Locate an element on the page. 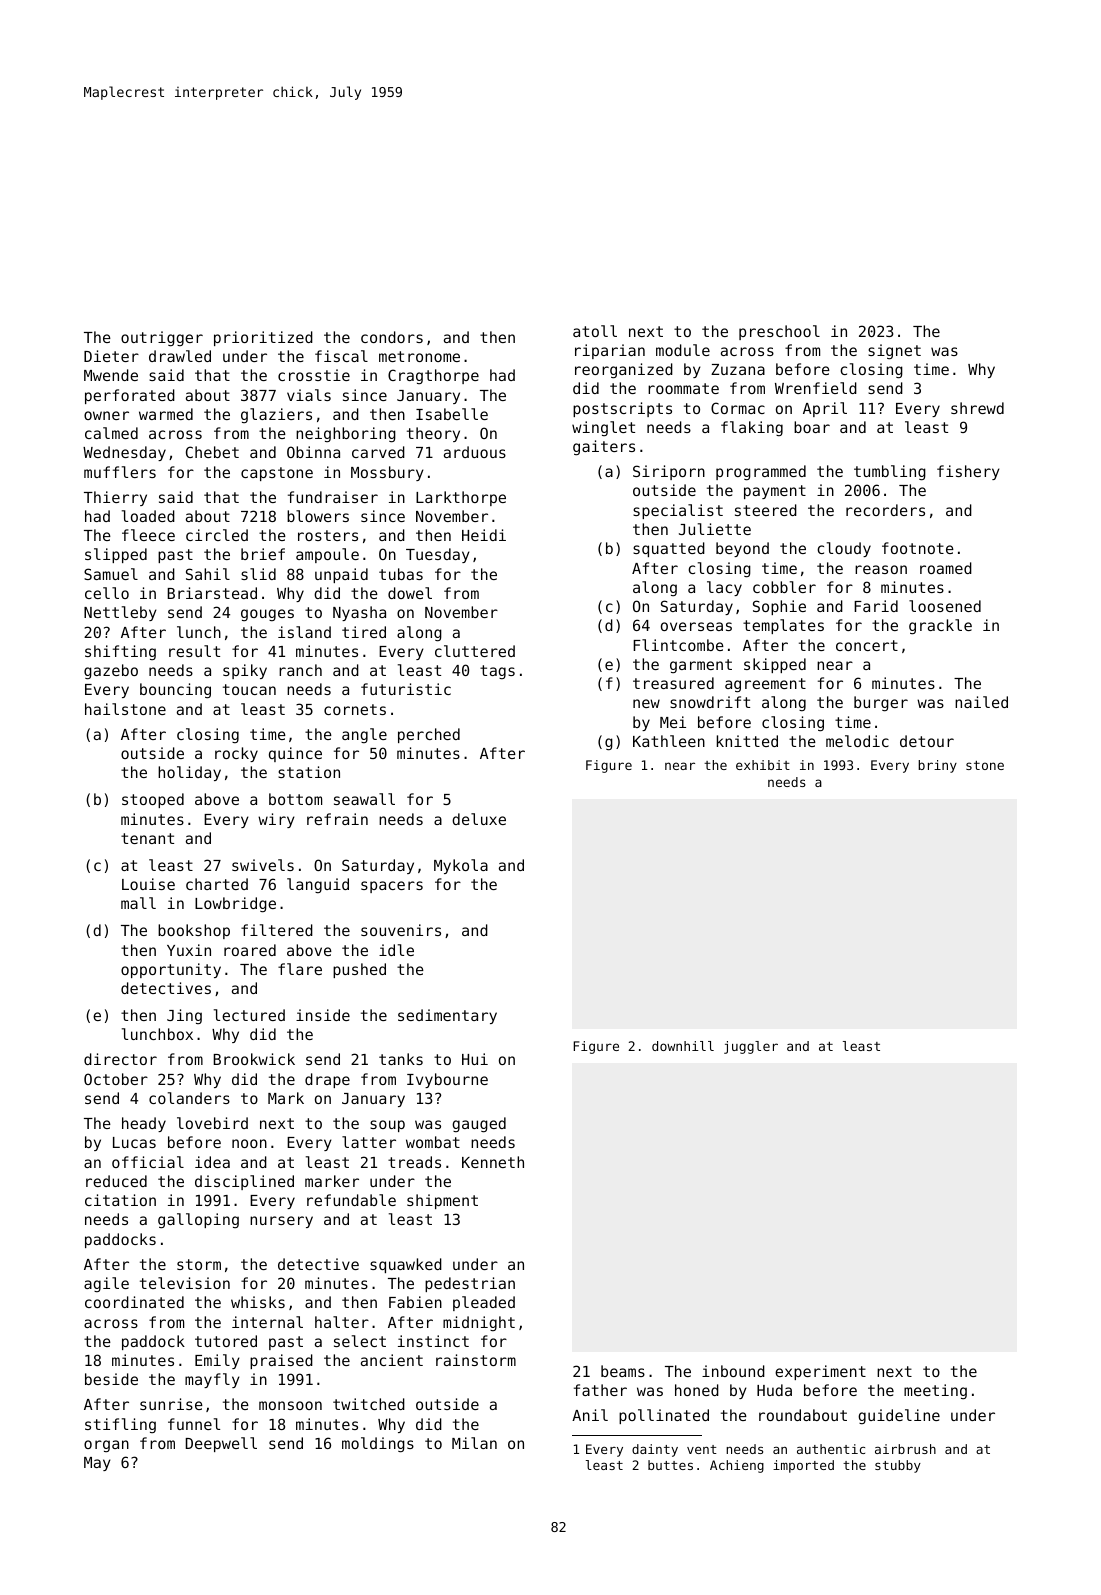 The width and height of the page is (1101, 1595). condors is located at coordinates (392, 337).
